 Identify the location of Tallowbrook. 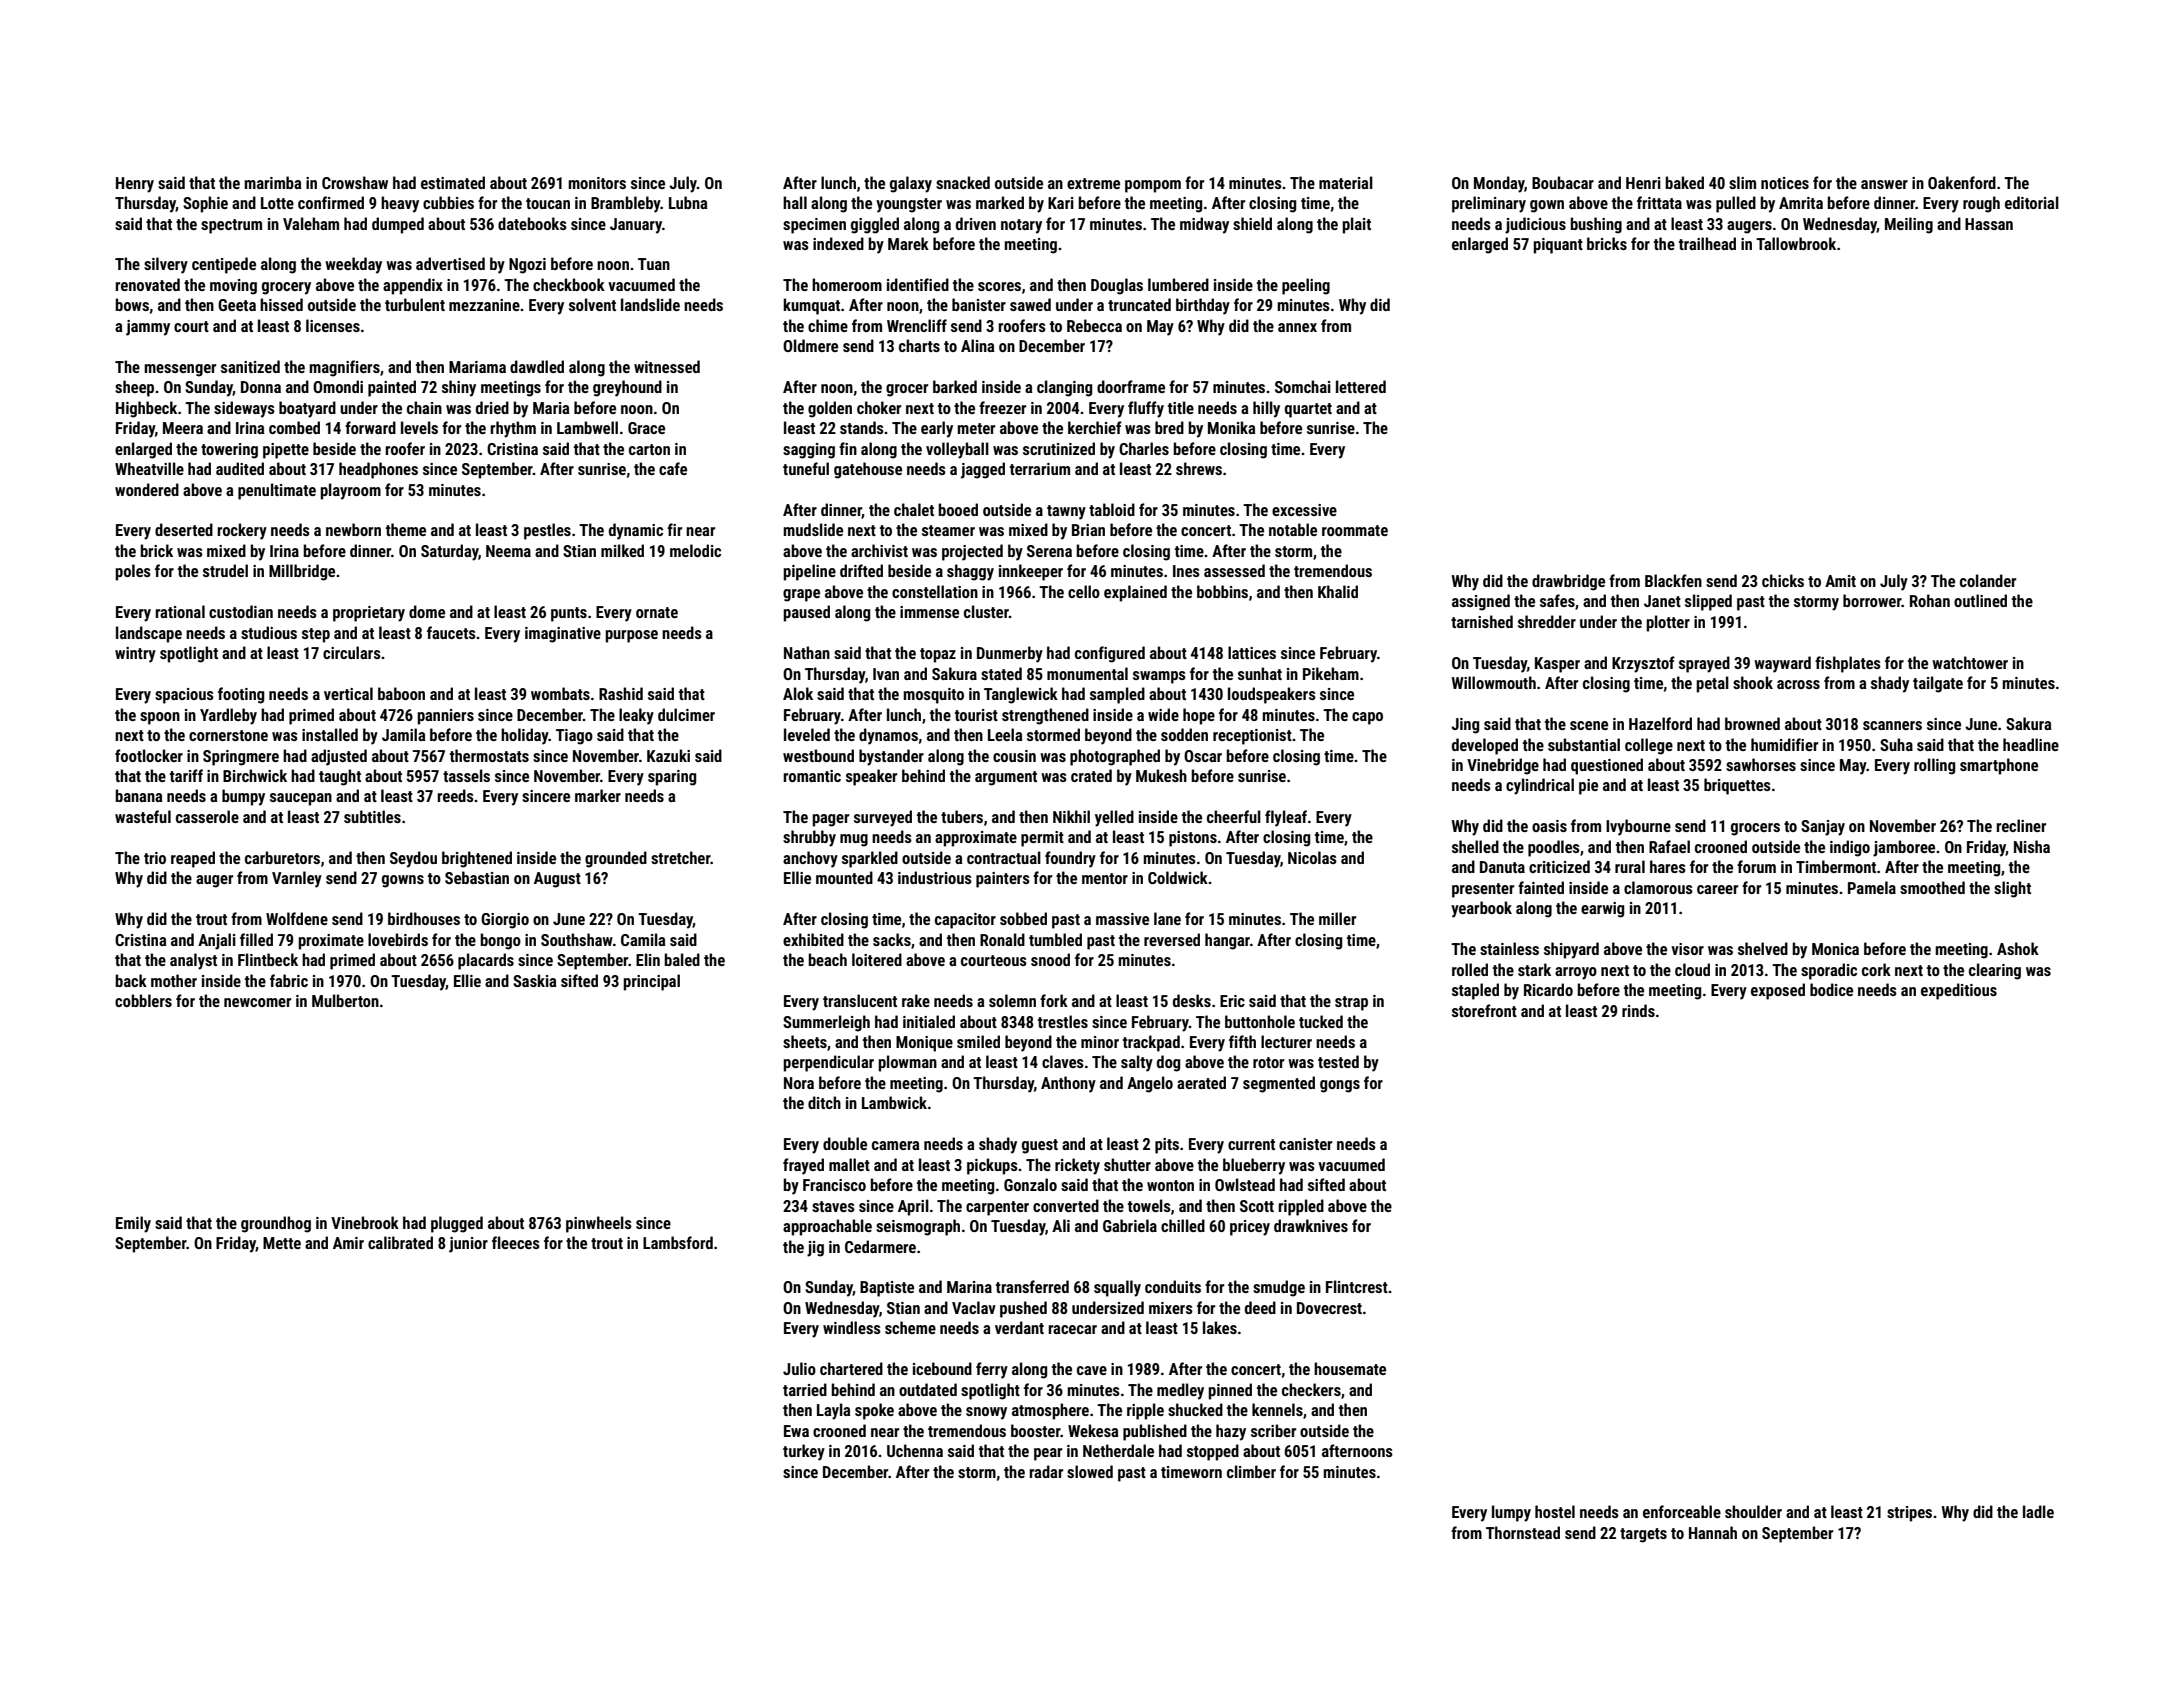
(1796, 243).
